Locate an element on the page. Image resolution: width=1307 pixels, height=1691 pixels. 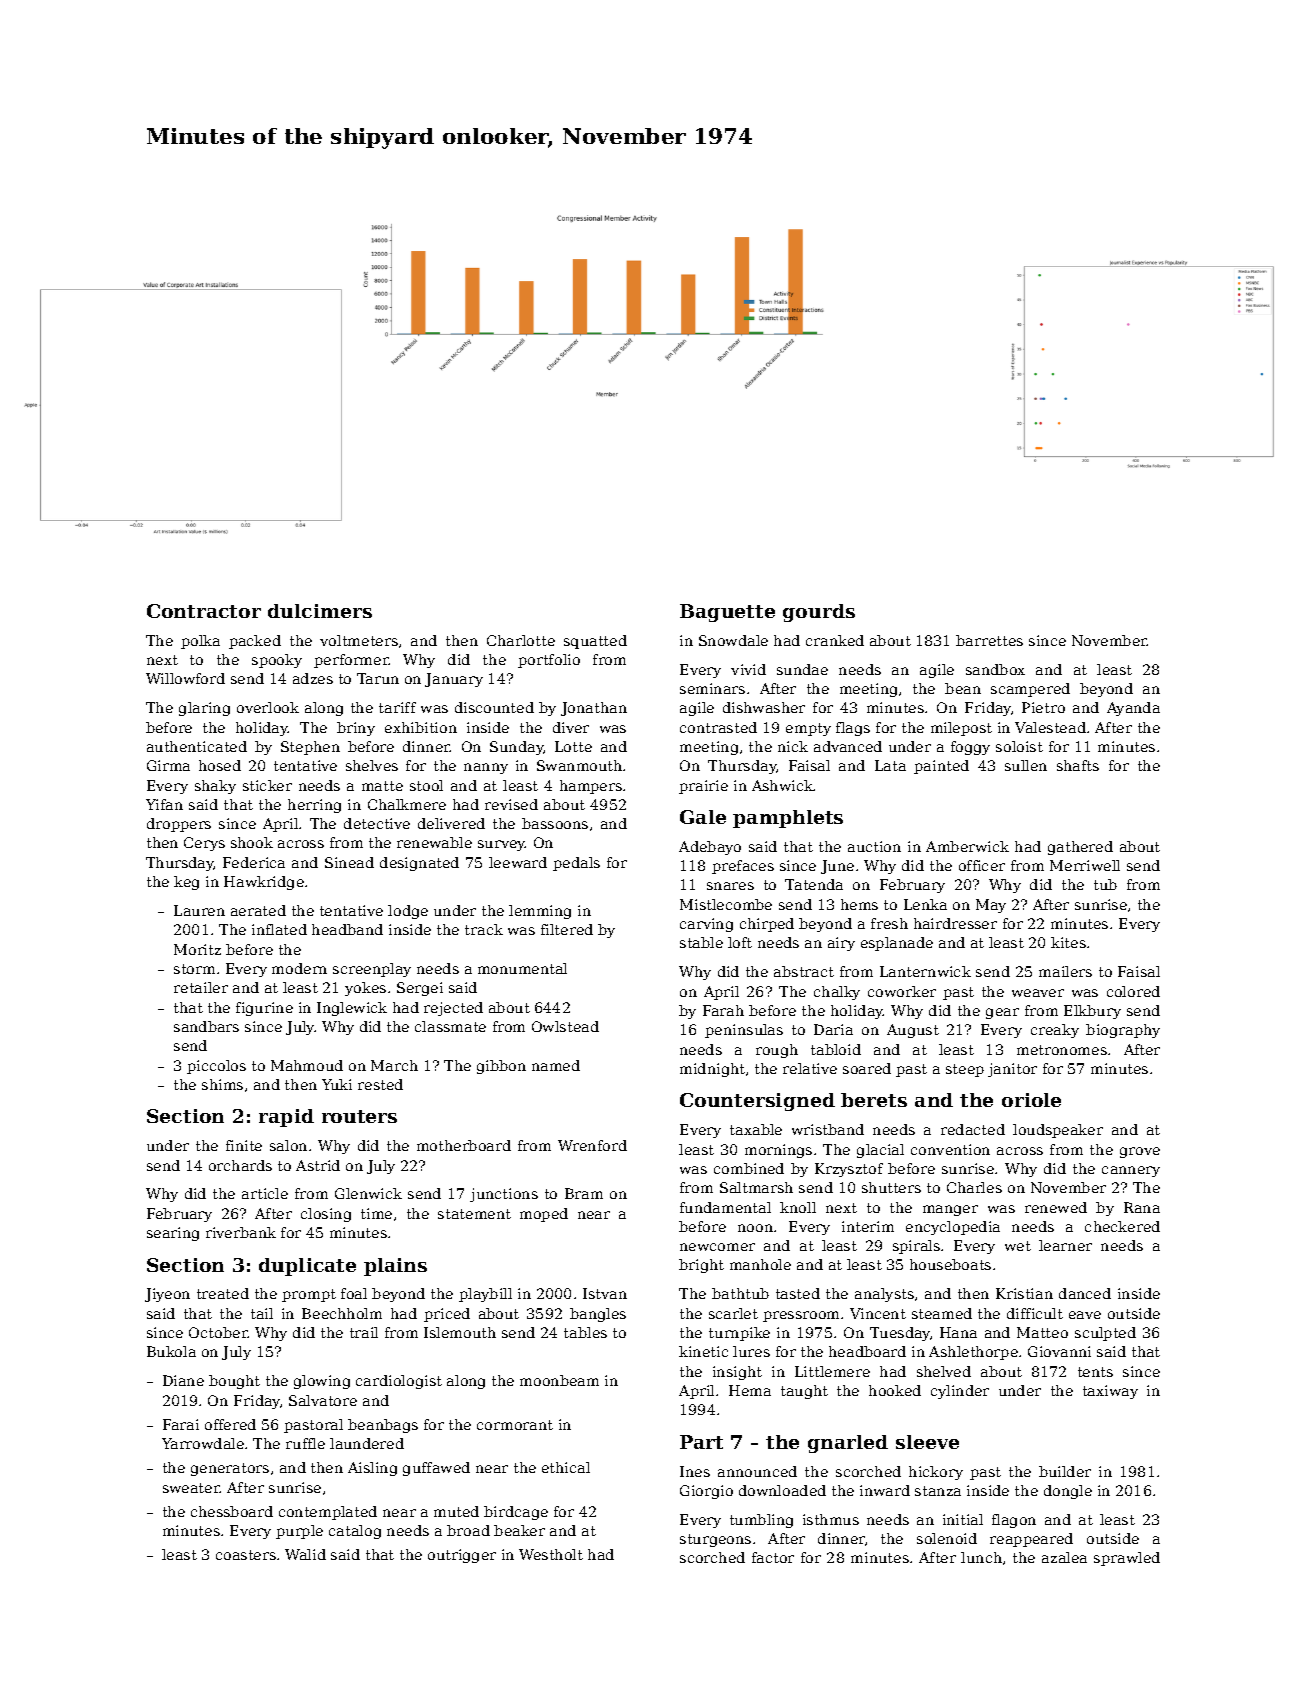
screenplay is located at coordinates (372, 970).
